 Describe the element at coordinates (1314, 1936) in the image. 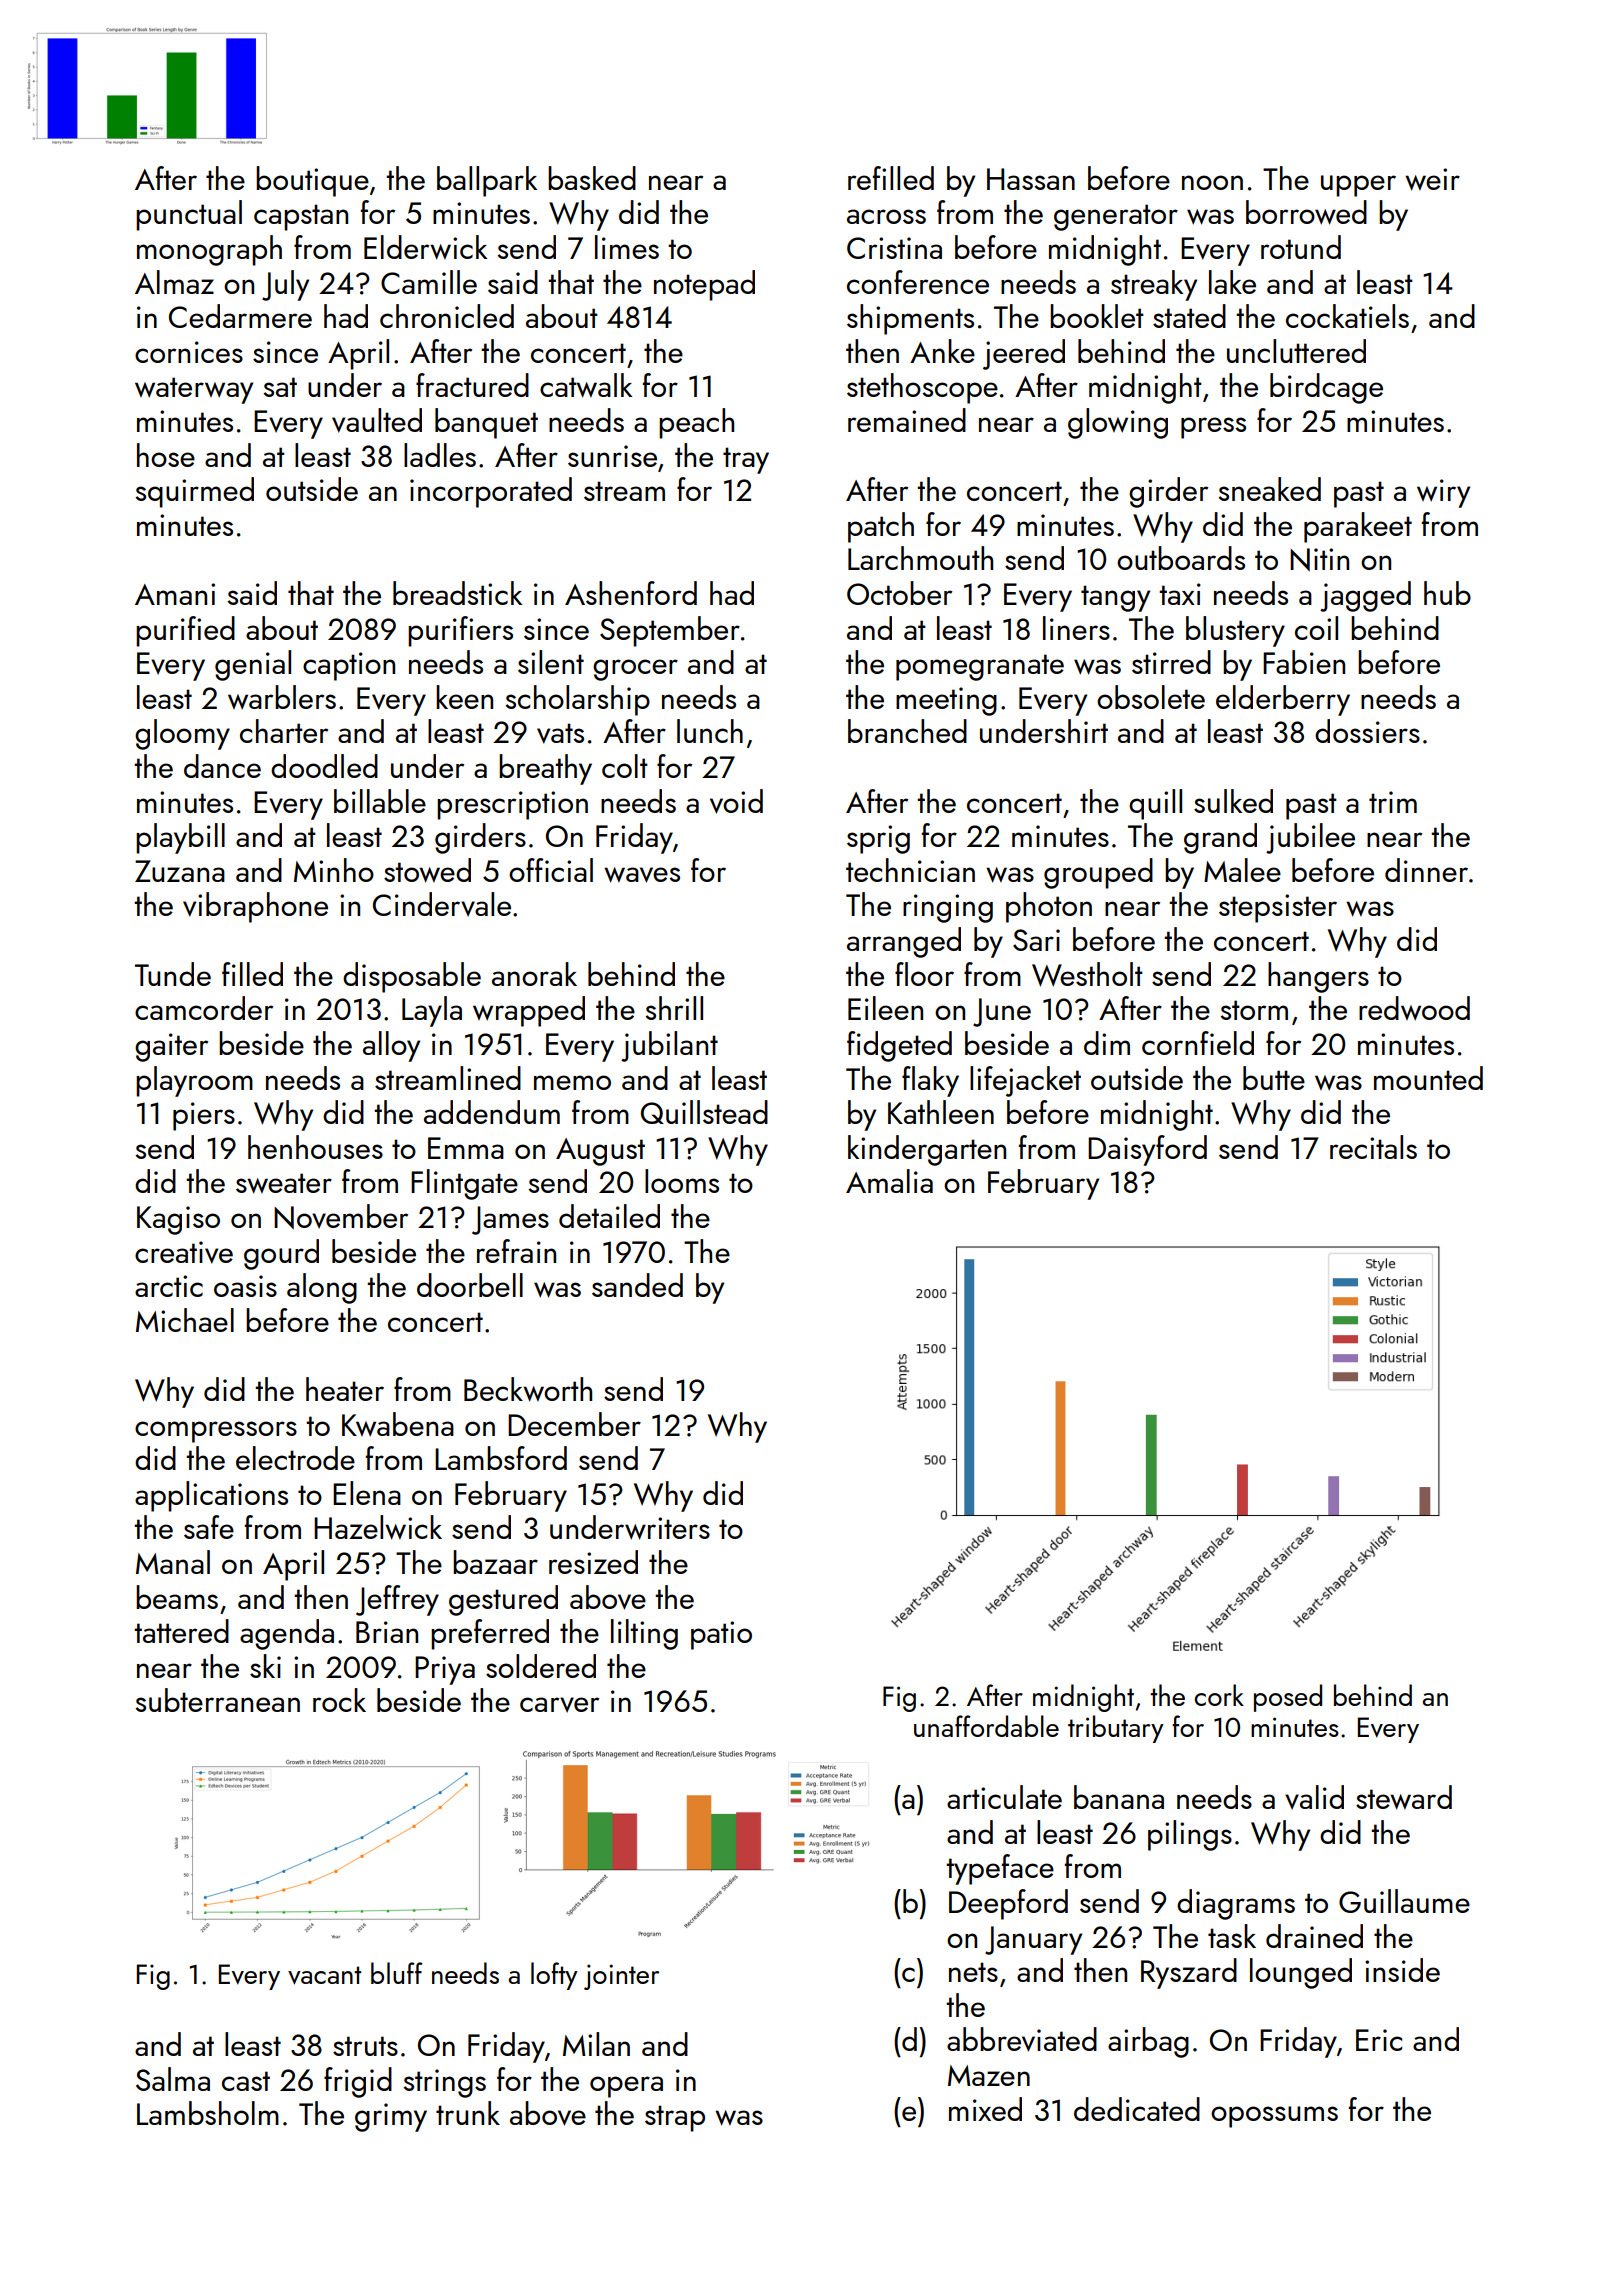

I see `drained` at that location.
